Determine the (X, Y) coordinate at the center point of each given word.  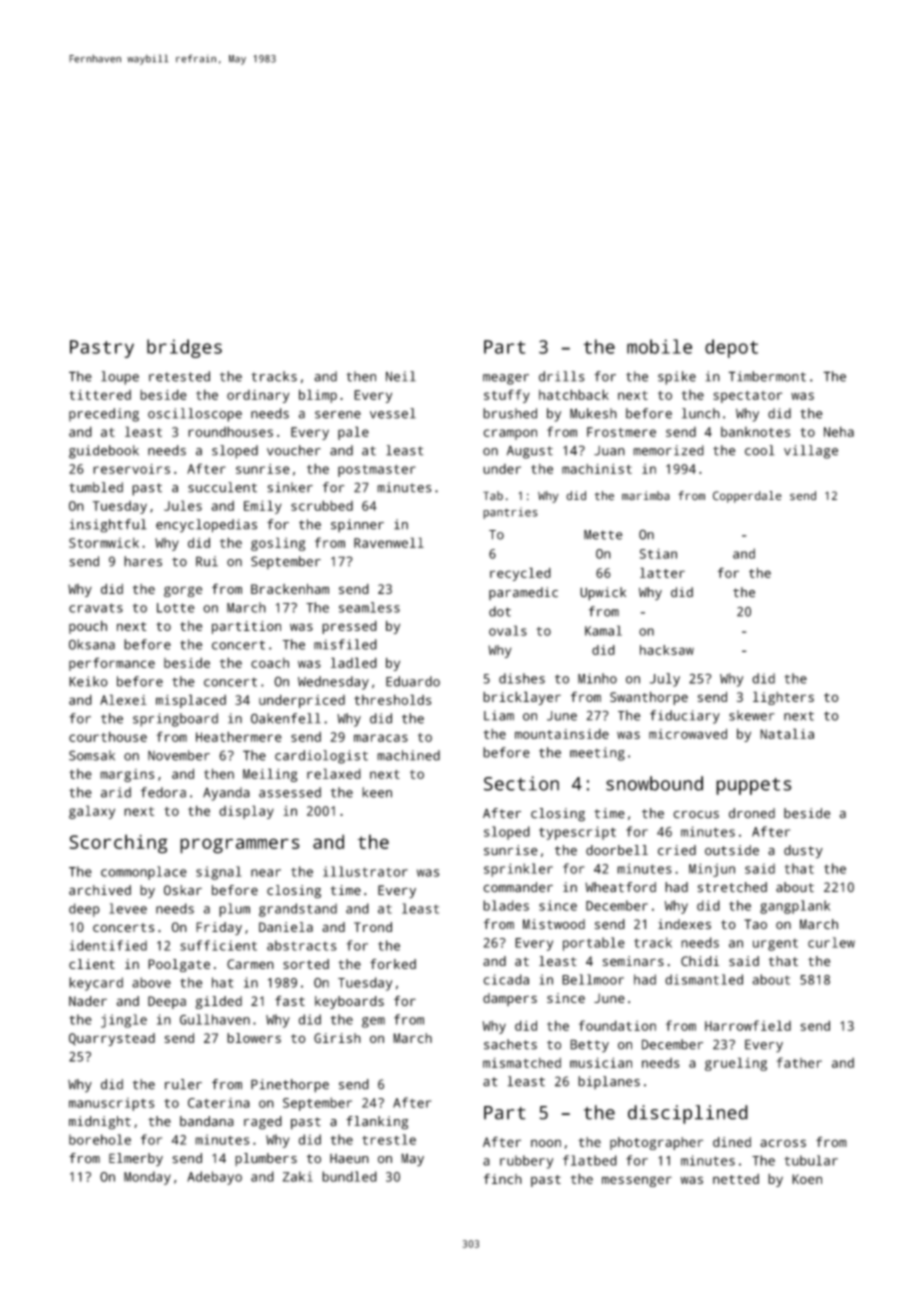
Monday (147, 1178)
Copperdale (747, 497)
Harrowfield (748, 1025)
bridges (184, 348)
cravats (96, 608)
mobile (659, 346)
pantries (510, 513)
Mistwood (554, 924)
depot (731, 348)
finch (503, 1178)
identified (108, 945)
